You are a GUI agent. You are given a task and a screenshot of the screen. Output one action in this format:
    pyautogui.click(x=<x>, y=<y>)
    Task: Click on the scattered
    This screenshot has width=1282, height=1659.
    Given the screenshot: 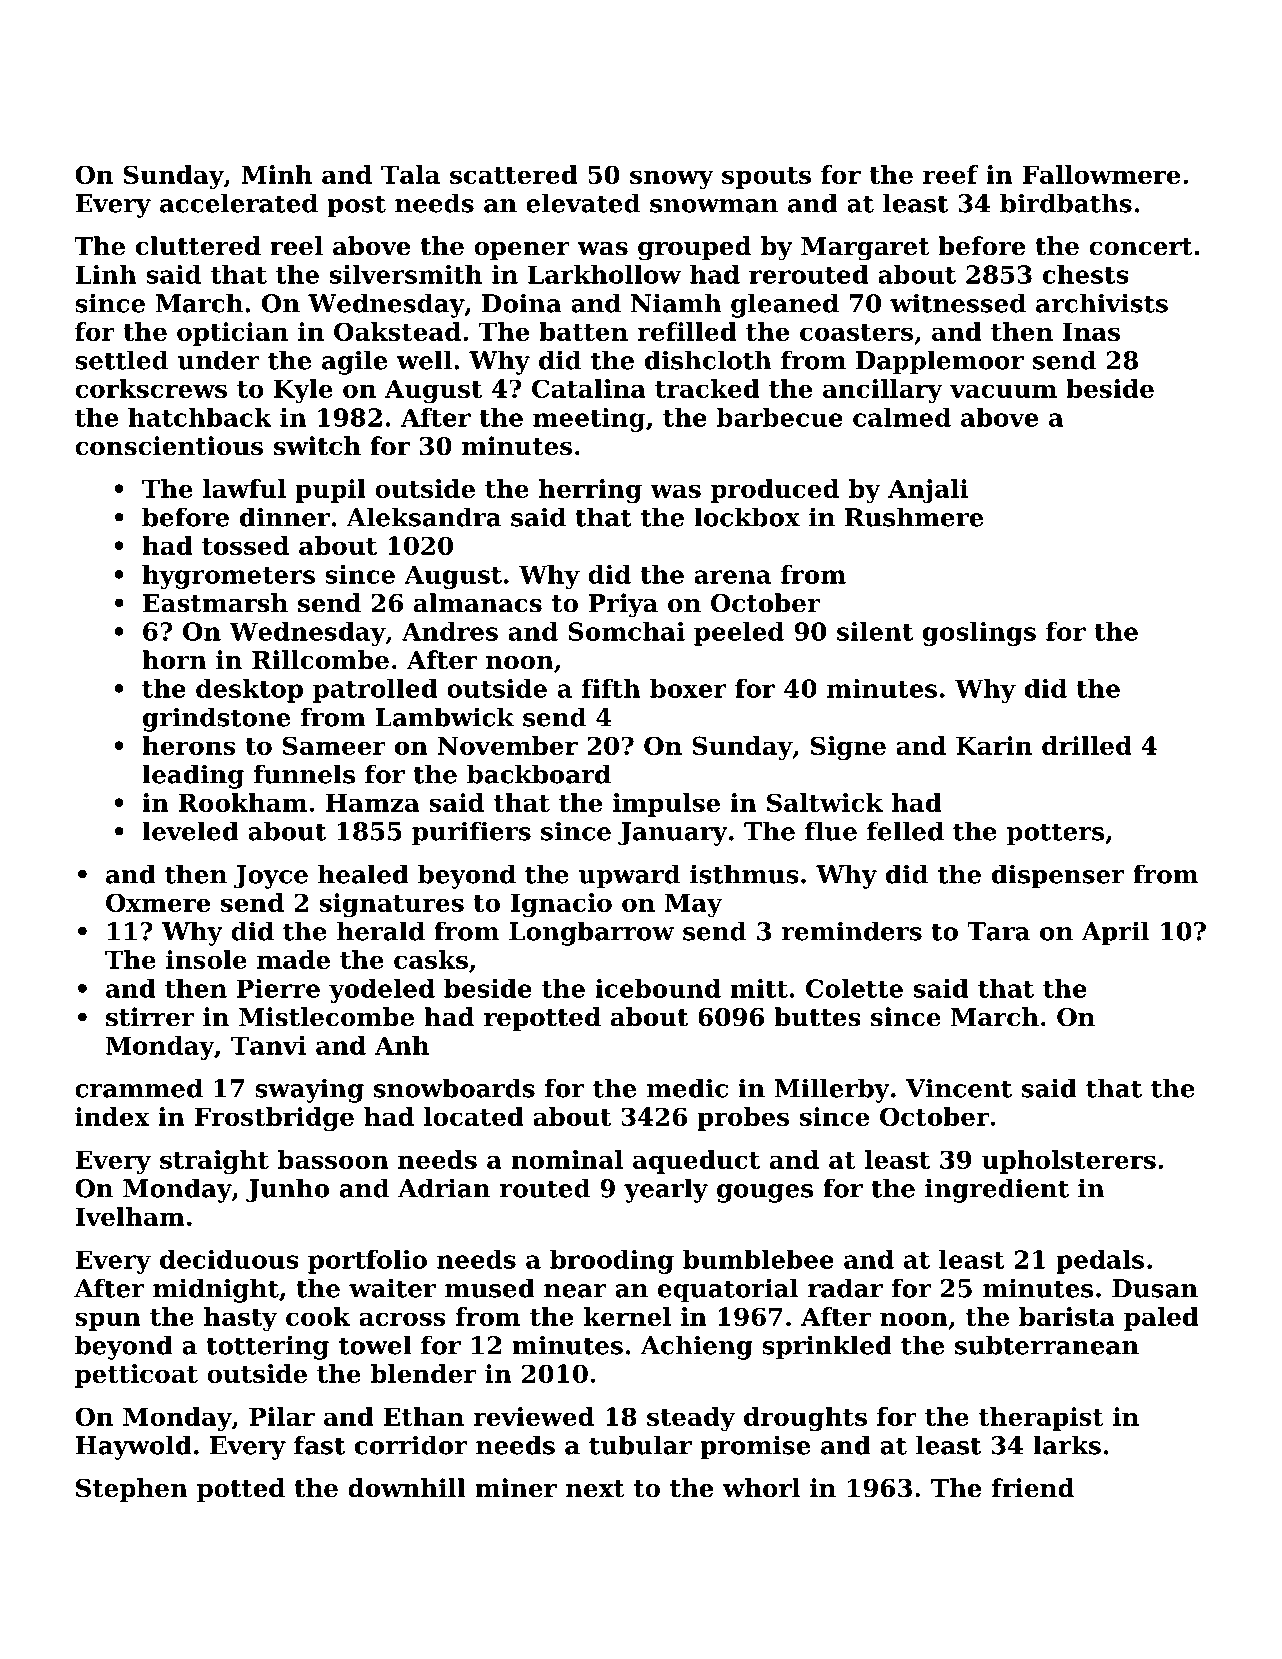 What is the action you would take?
    pyautogui.click(x=514, y=174)
